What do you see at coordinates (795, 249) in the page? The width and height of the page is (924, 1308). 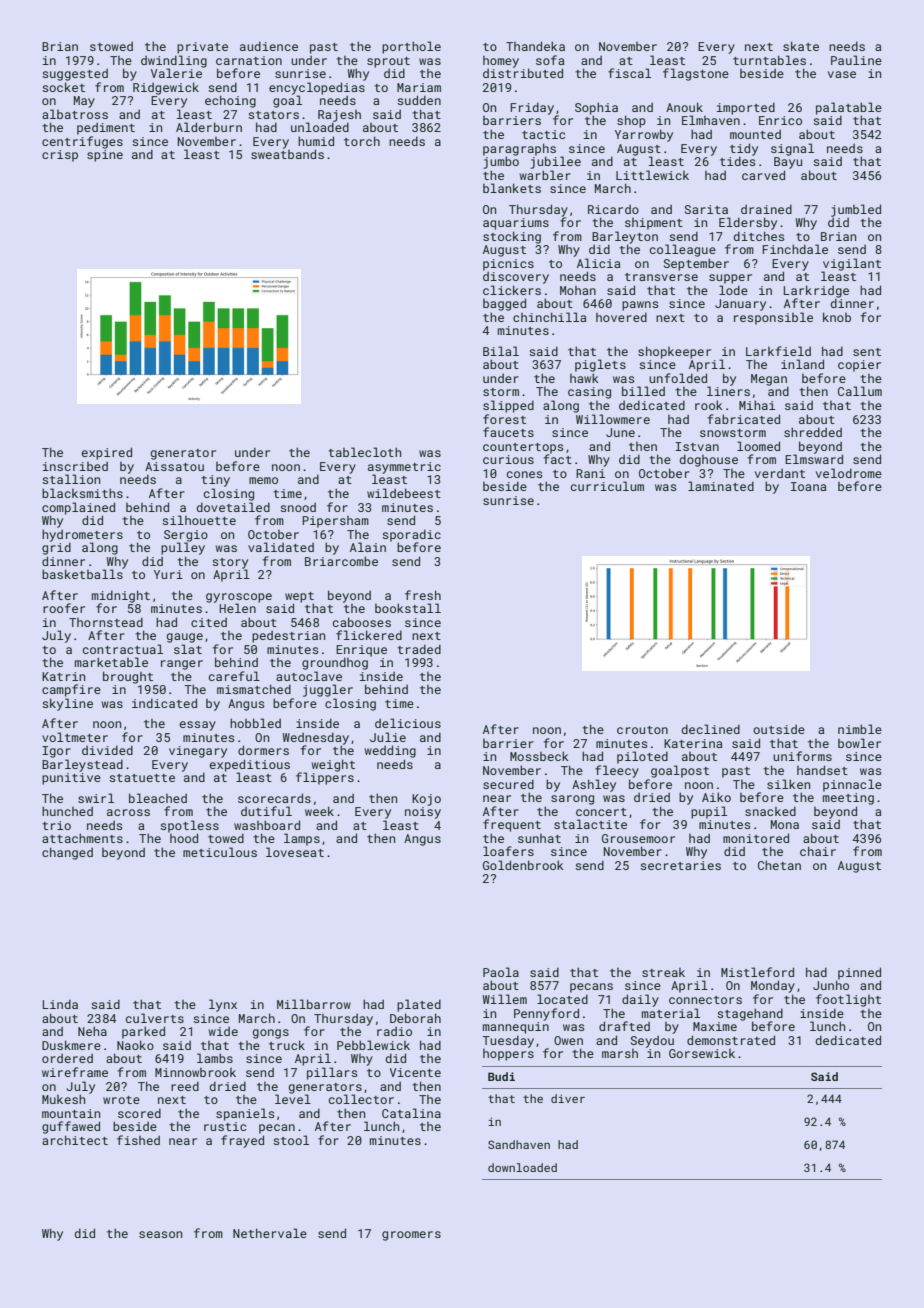 I see `Finchdale` at bounding box center [795, 249].
